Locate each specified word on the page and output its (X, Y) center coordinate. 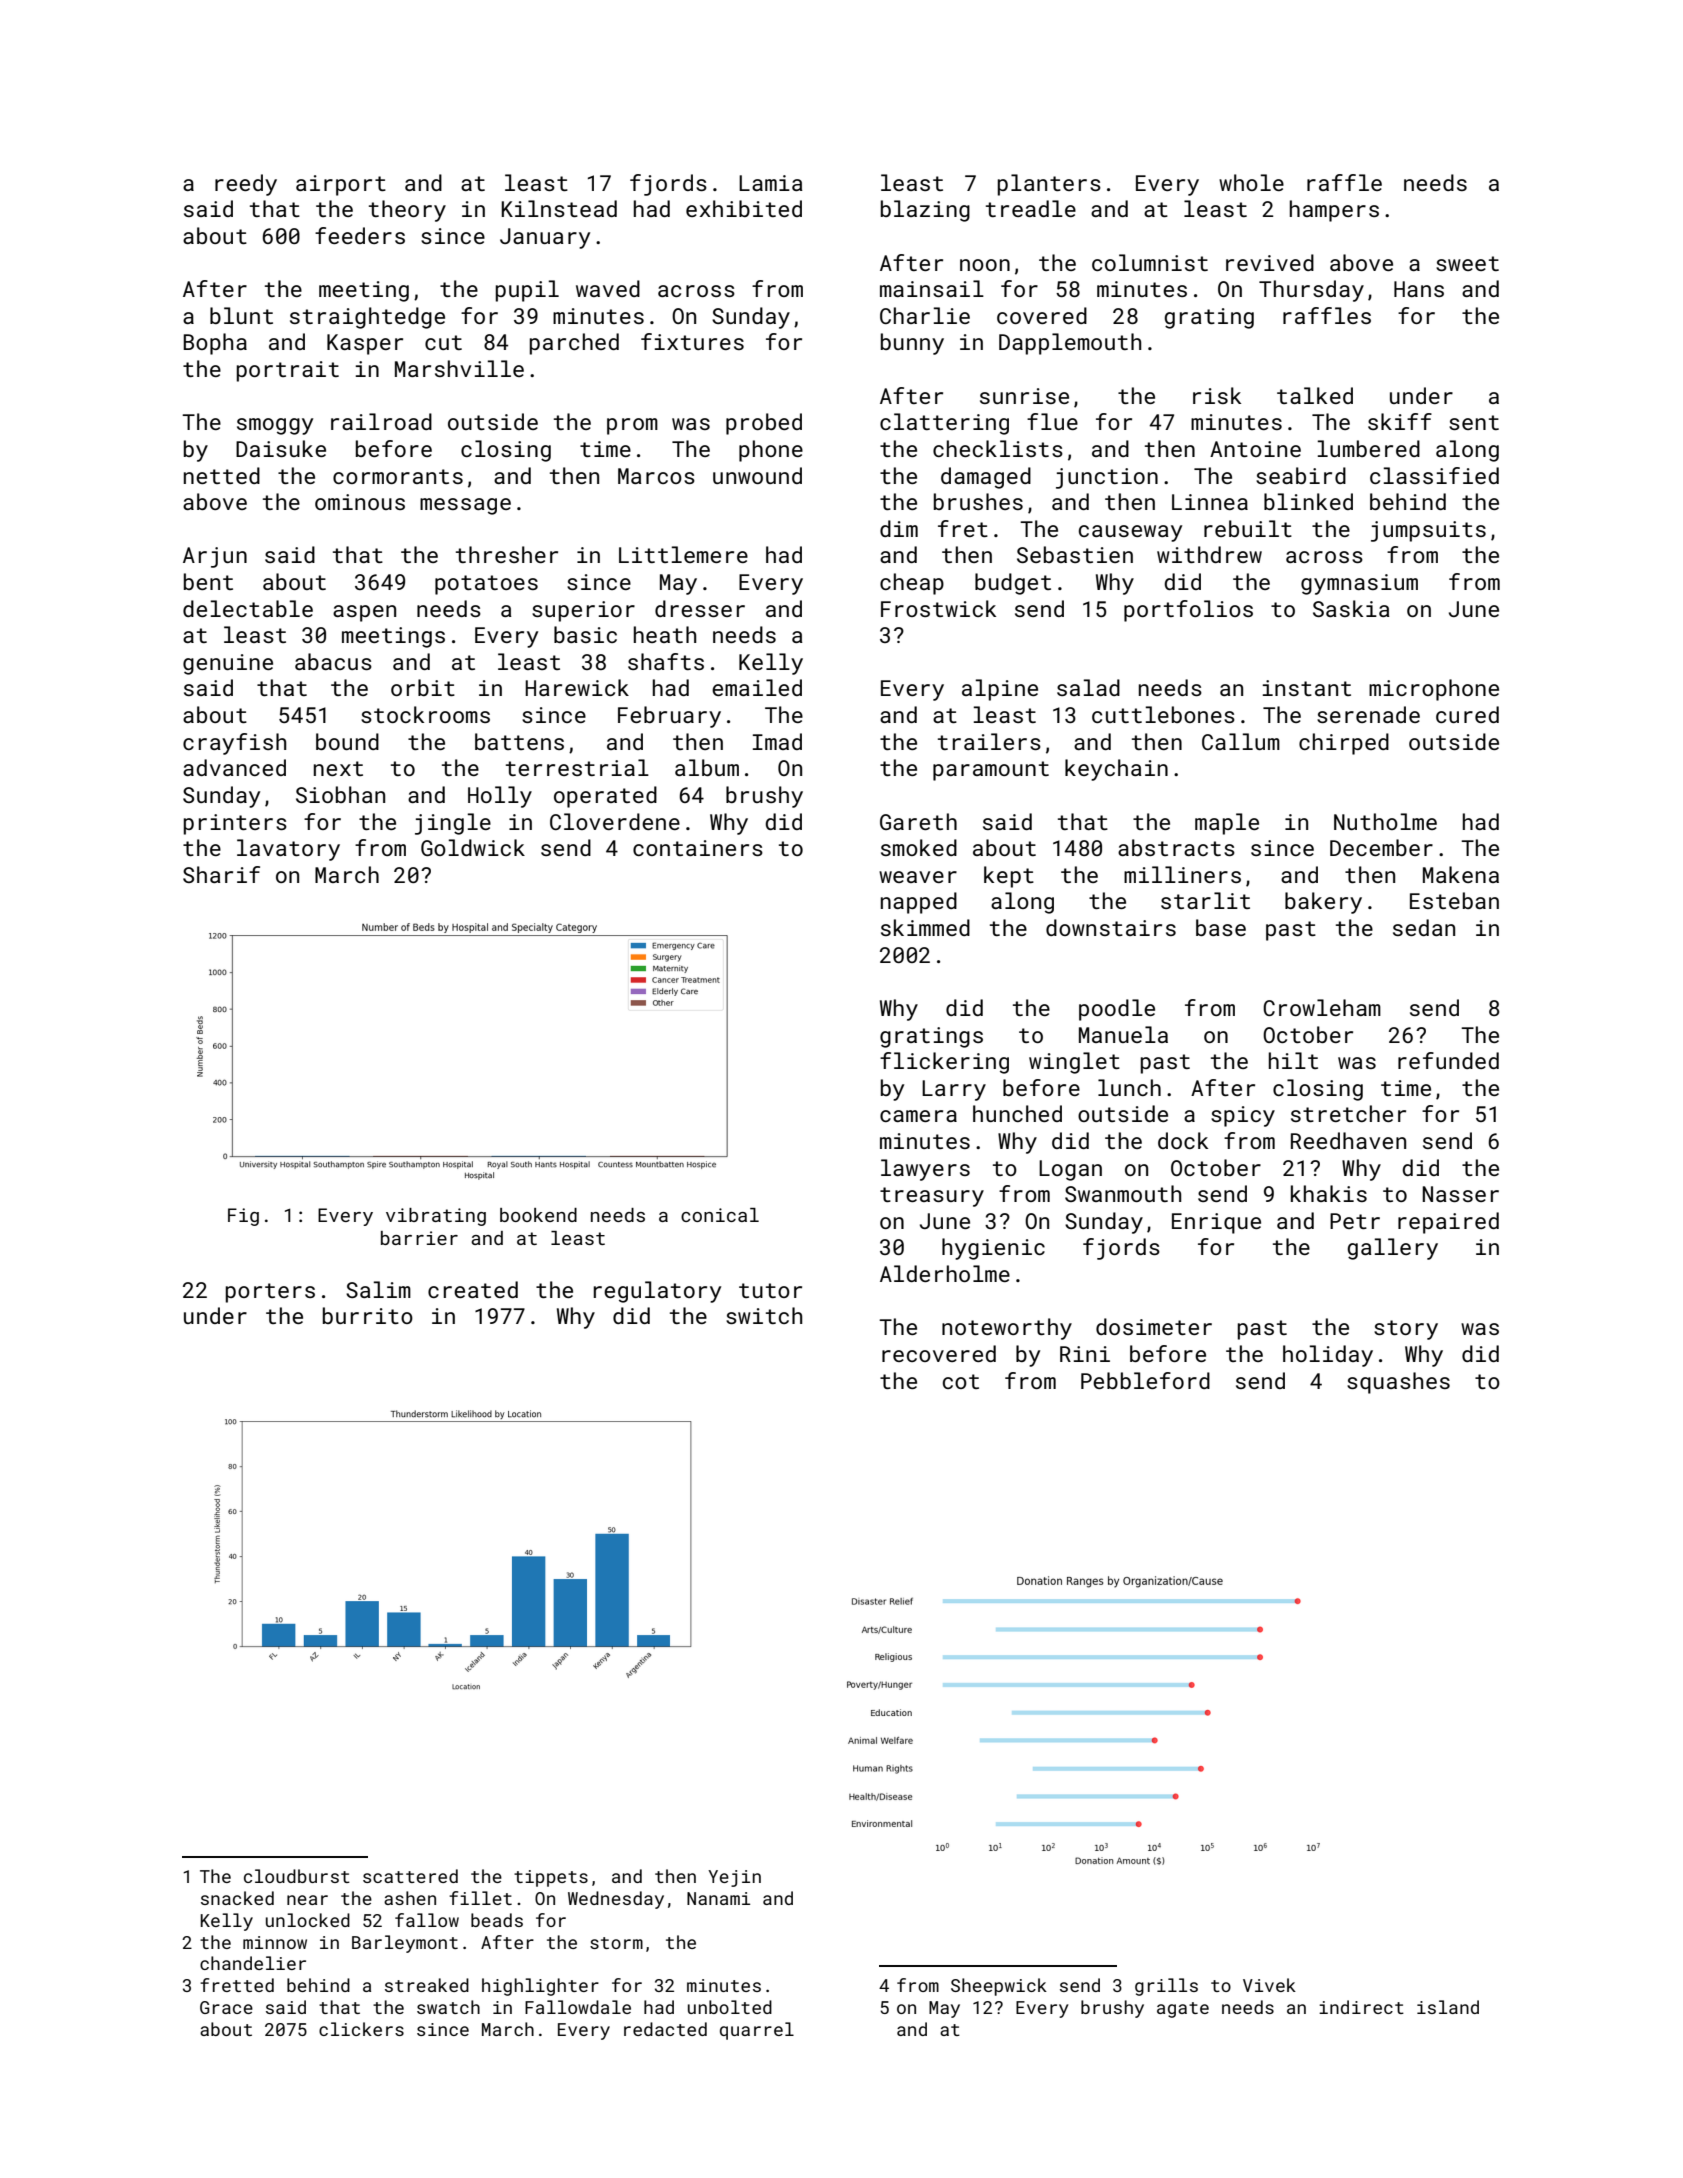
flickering (944, 1063)
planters (1049, 185)
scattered (410, 1876)
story (1406, 1330)
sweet (1467, 263)
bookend (538, 1215)
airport (341, 185)
